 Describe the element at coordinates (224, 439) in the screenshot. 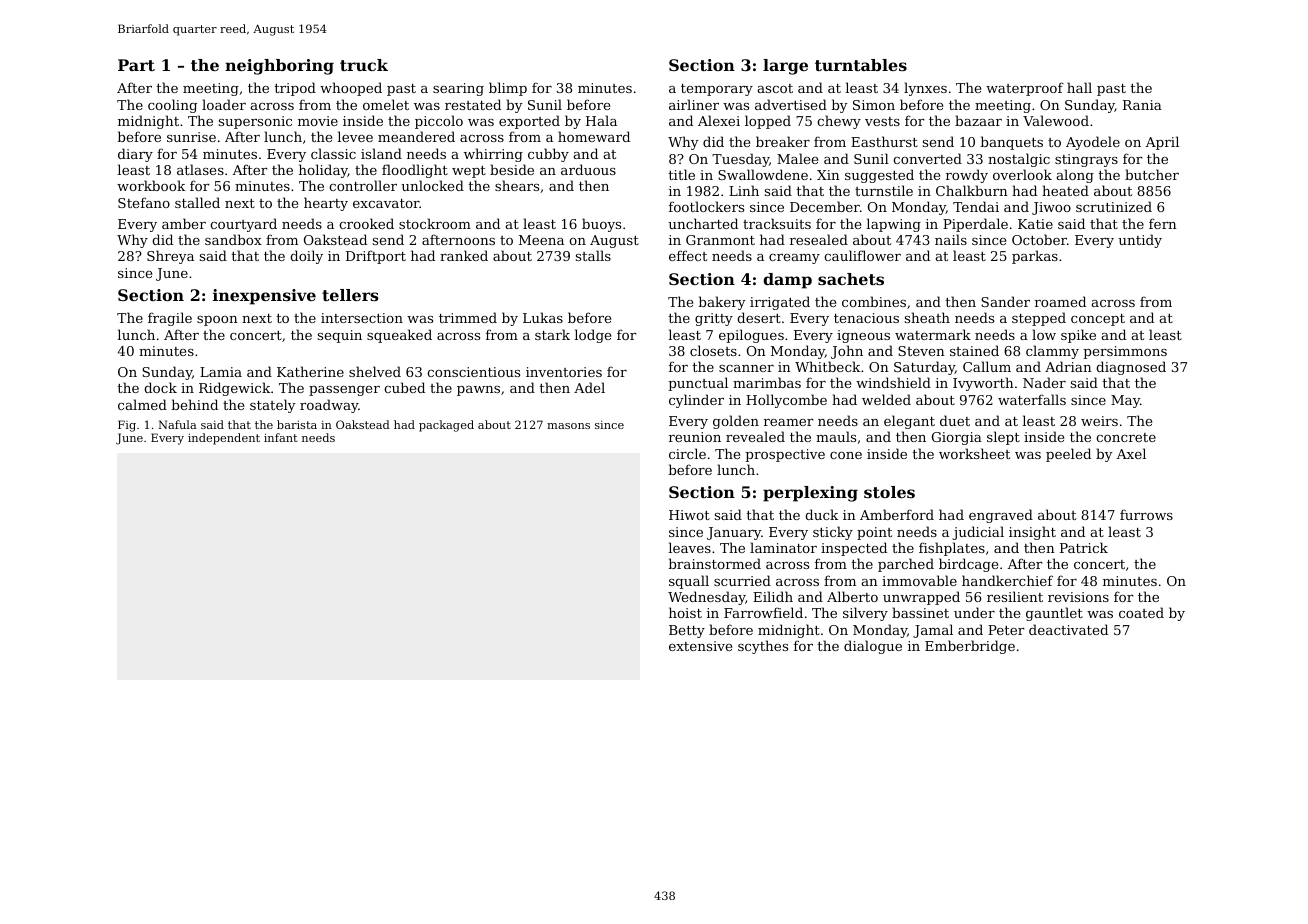

I see `independent` at that location.
